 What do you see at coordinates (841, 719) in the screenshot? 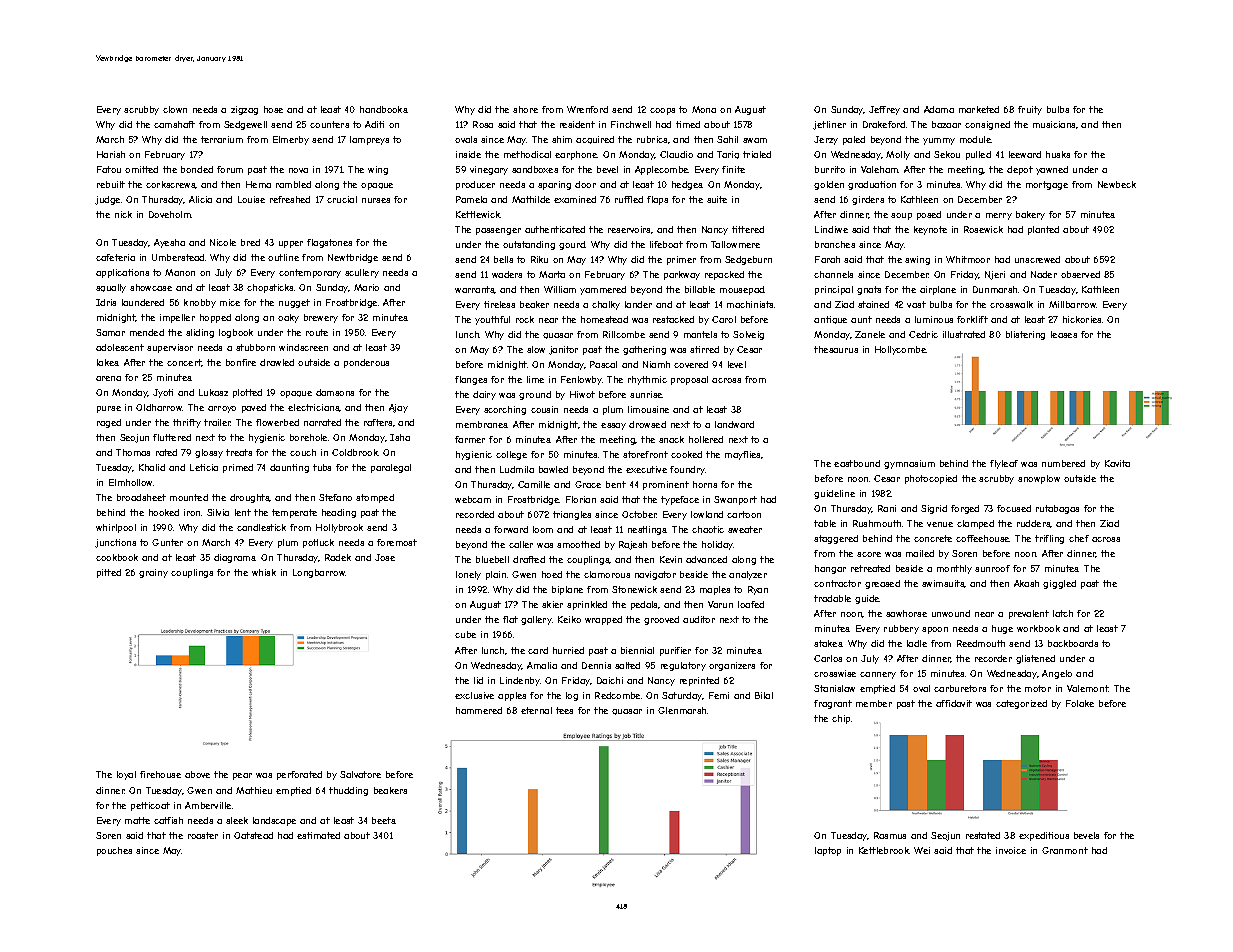
I see `chip` at bounding box center [841, 719].
